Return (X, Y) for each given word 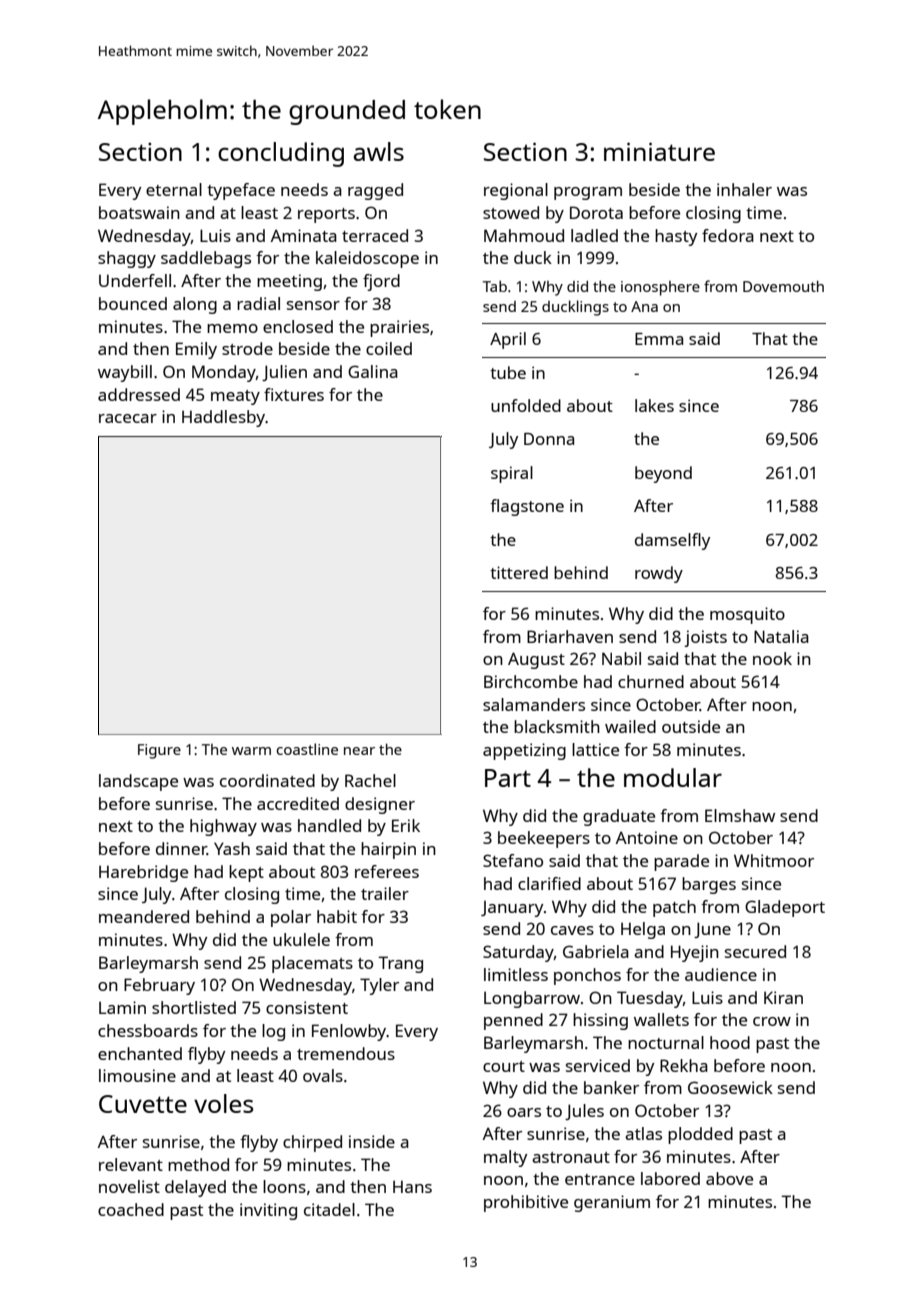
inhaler (744, 189)
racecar (128, 418)
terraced (375, 235)
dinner (181, 848)
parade (681, 862)
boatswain (139, 212)
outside (691, 726)
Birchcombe (531, 681)
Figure (159, 751)
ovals (323, 1075)
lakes (654, 405)
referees (387, 871)
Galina (373, 371)
